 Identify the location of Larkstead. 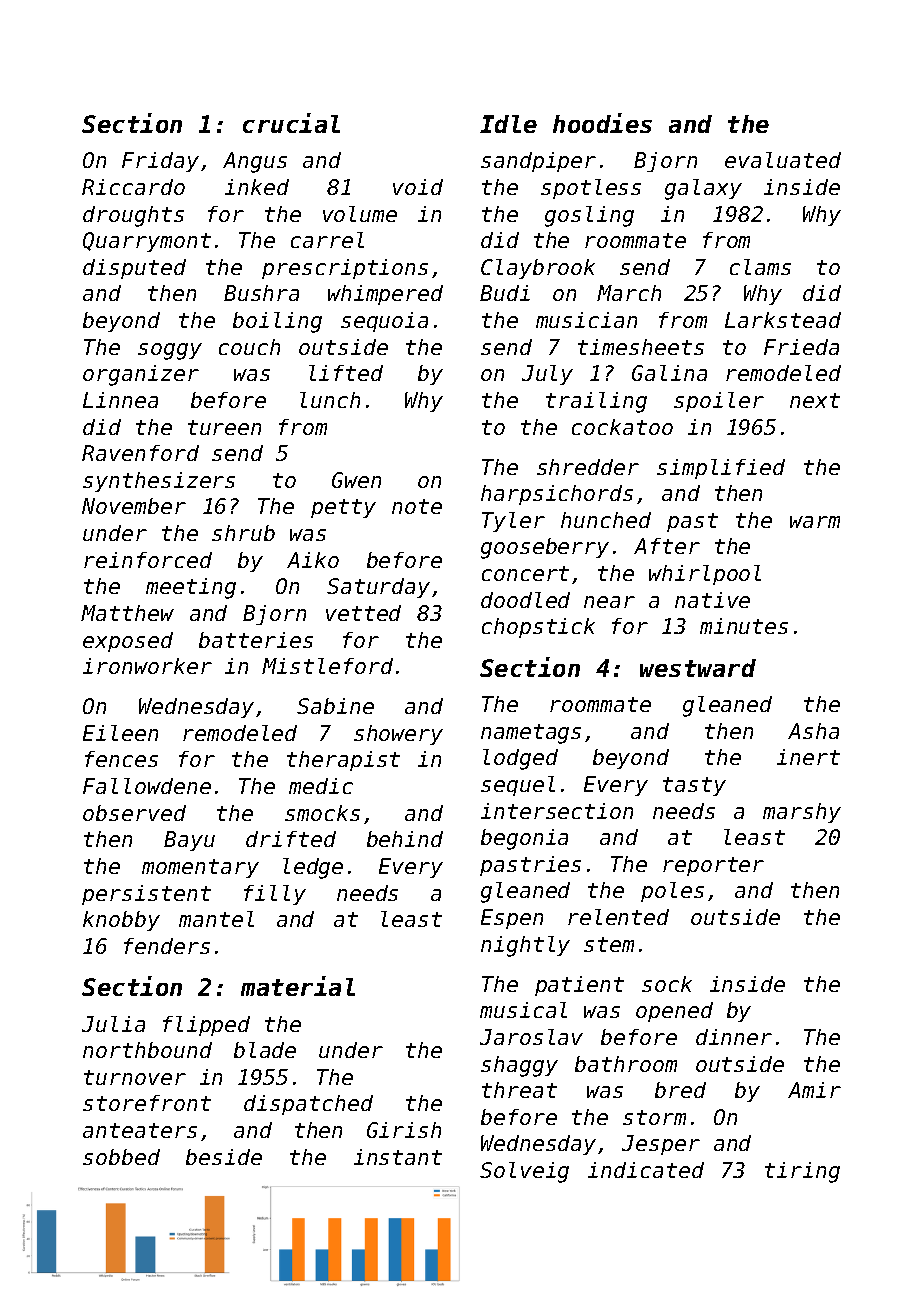
(783, 320).
